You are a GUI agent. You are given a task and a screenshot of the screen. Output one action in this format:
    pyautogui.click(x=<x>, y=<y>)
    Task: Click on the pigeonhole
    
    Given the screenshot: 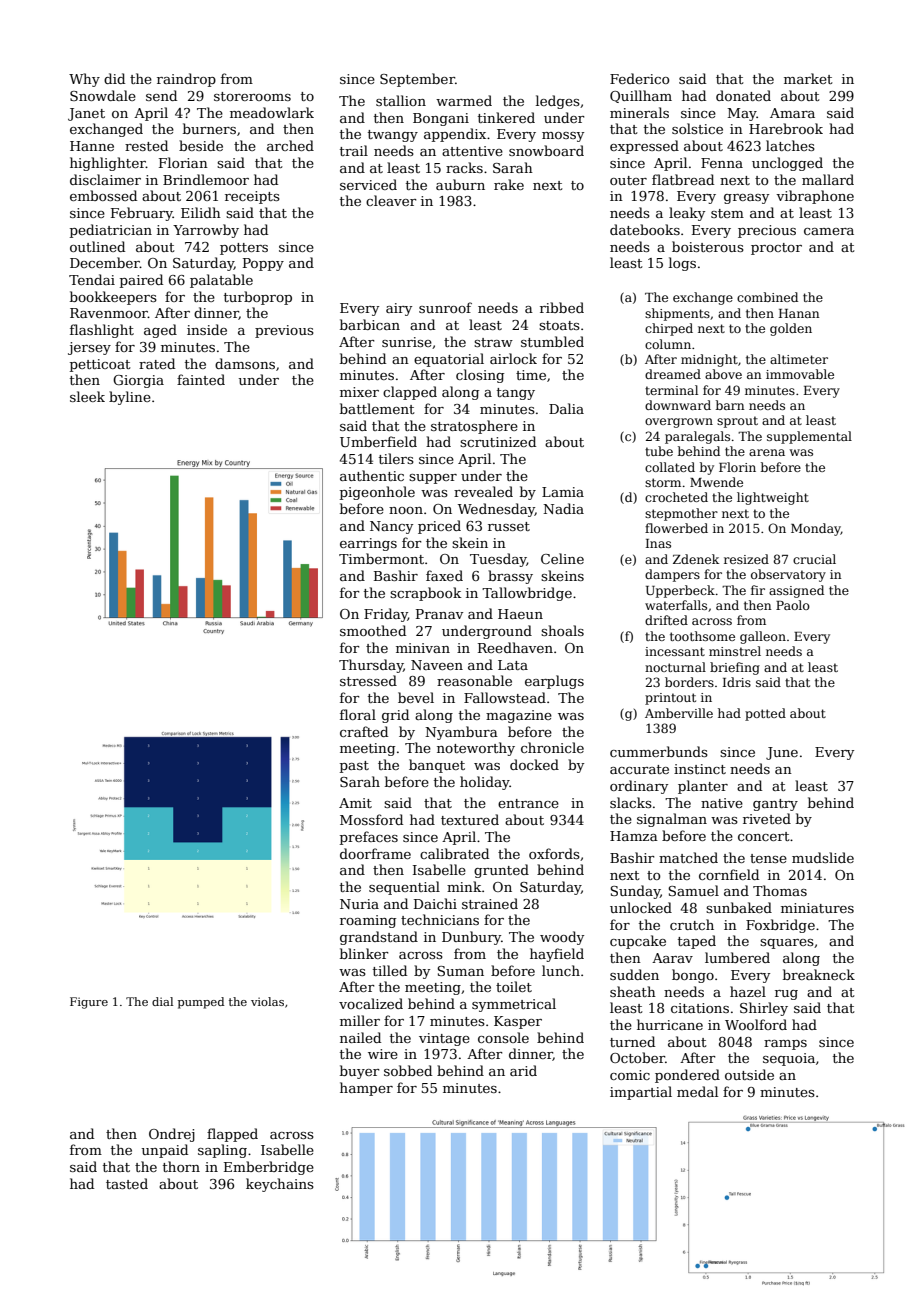 What is the action you would take?
    pyautogui.click(x=377, y=493)
